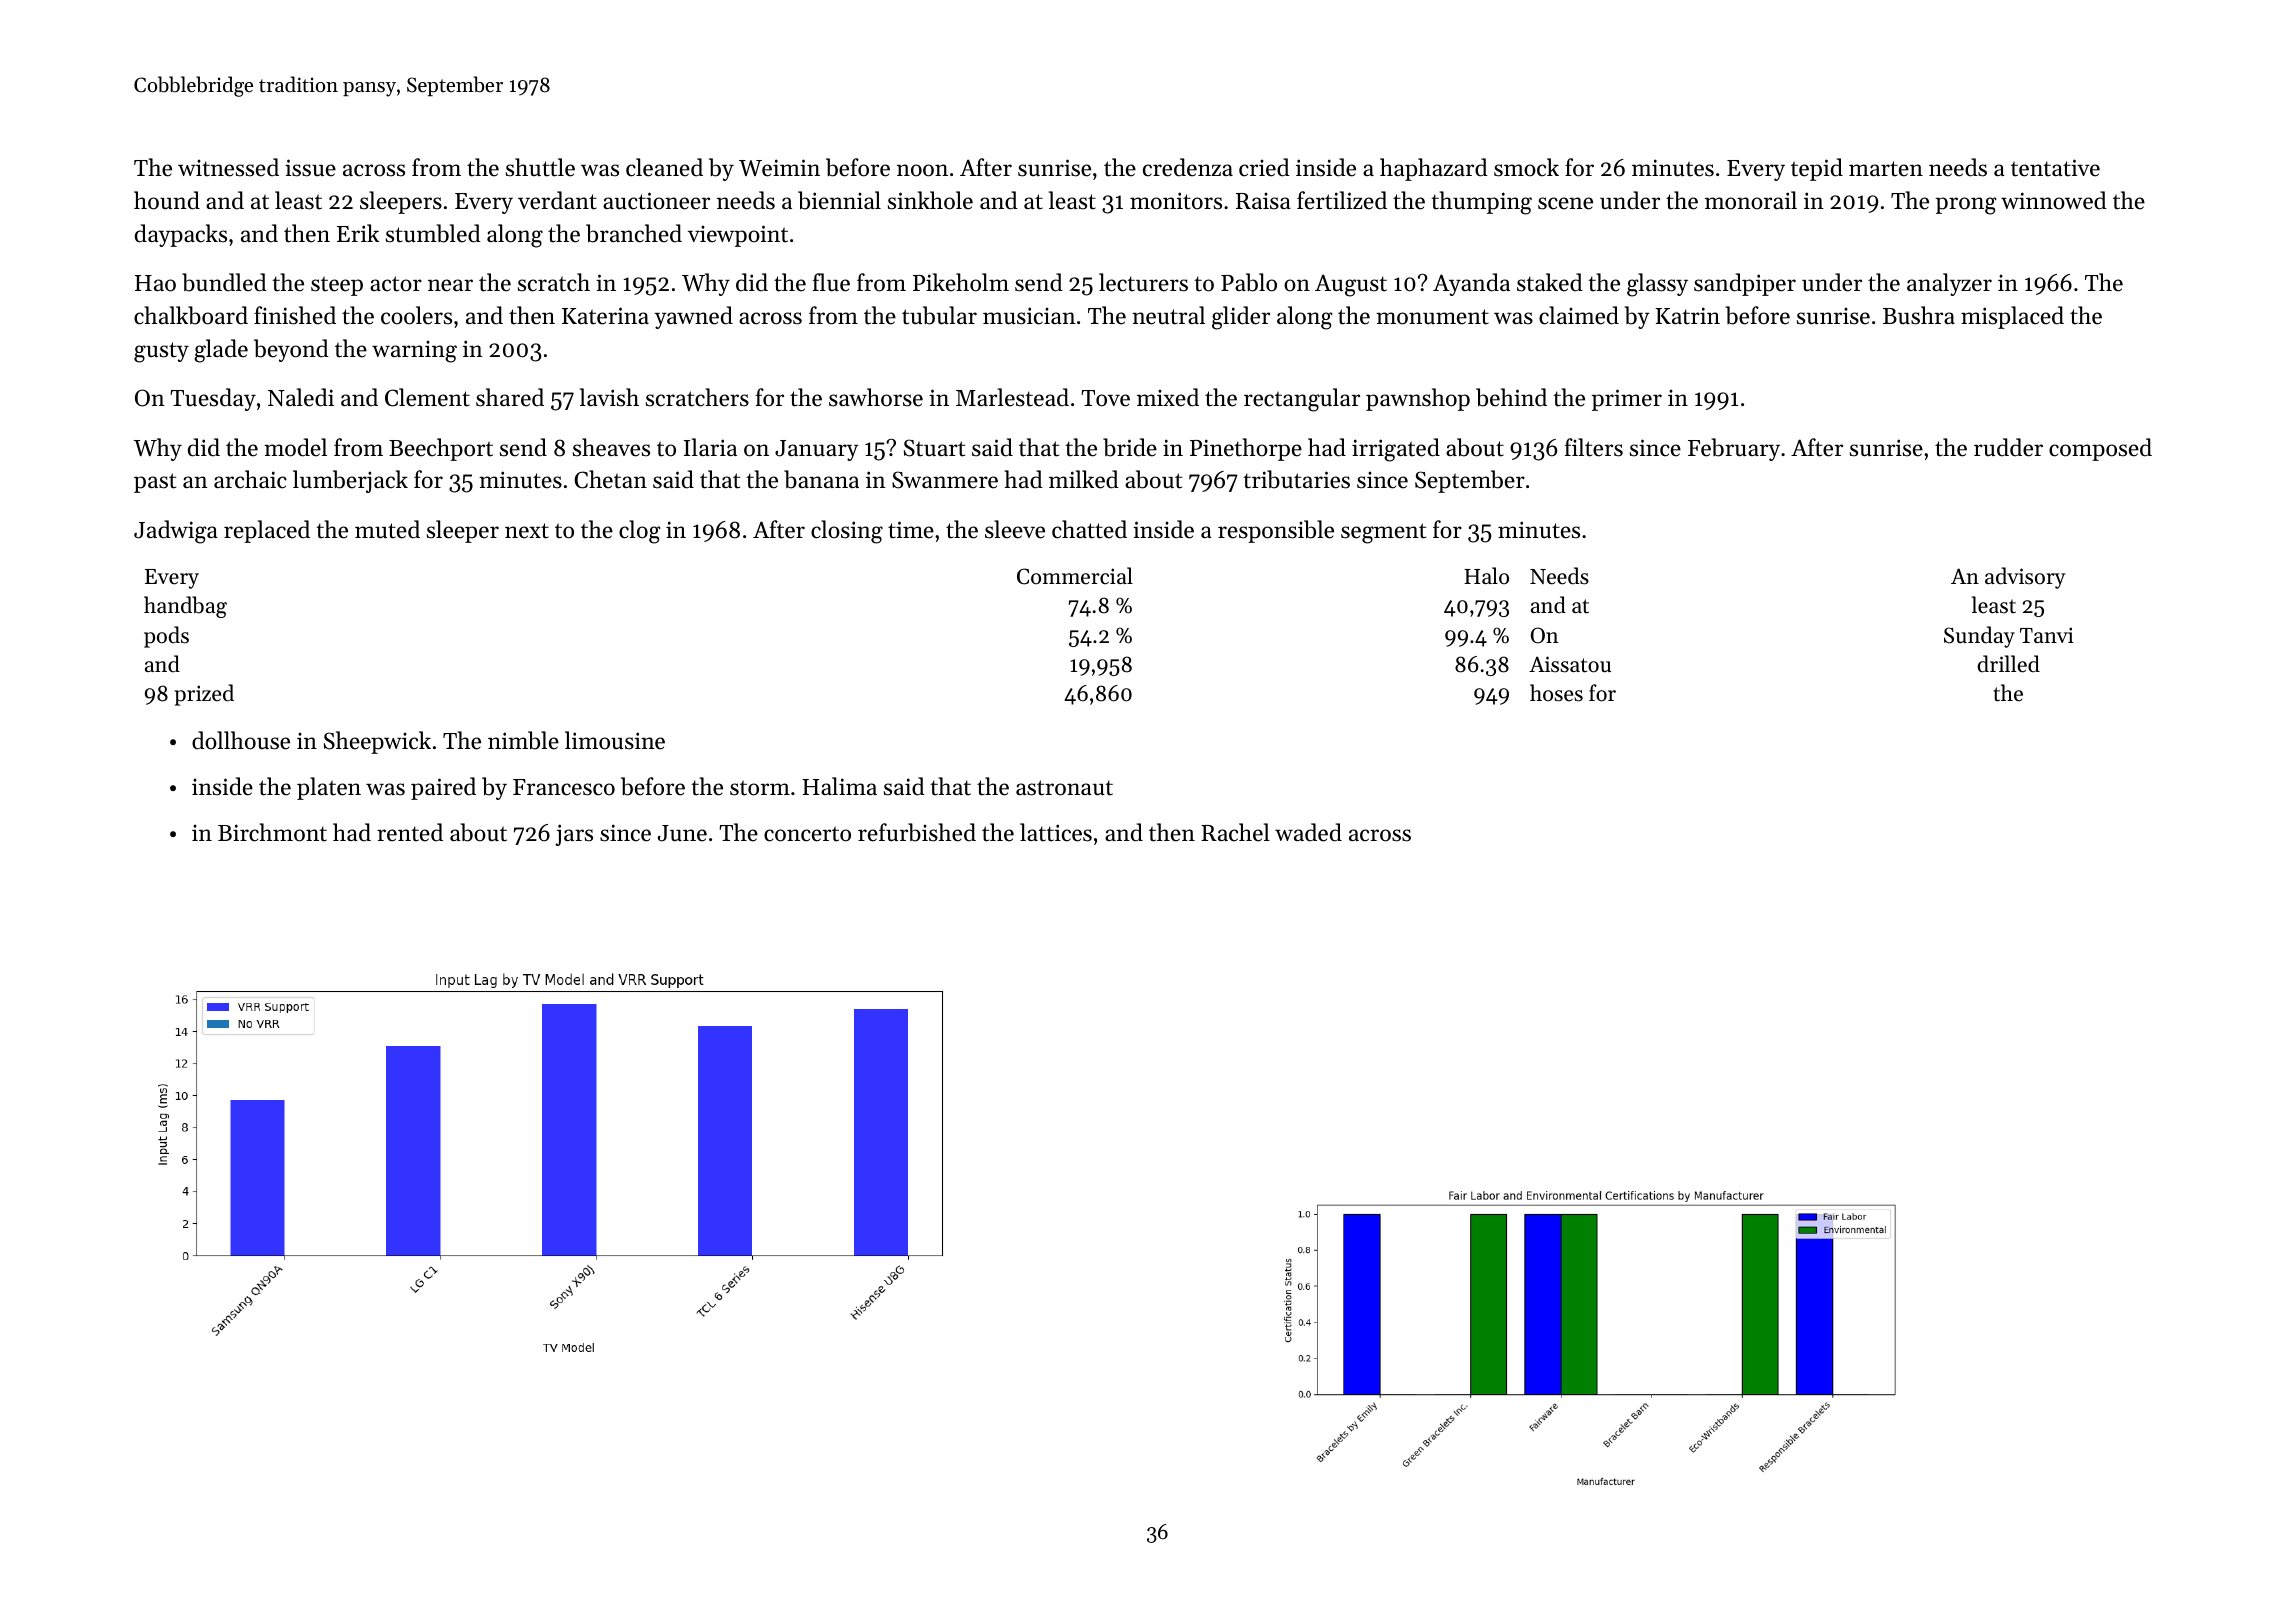 The image size is (2292, 1620). What do you see at coordinates (1249, 282) in the page?
I see `Pablo` at bounding box center [1249, 282].
